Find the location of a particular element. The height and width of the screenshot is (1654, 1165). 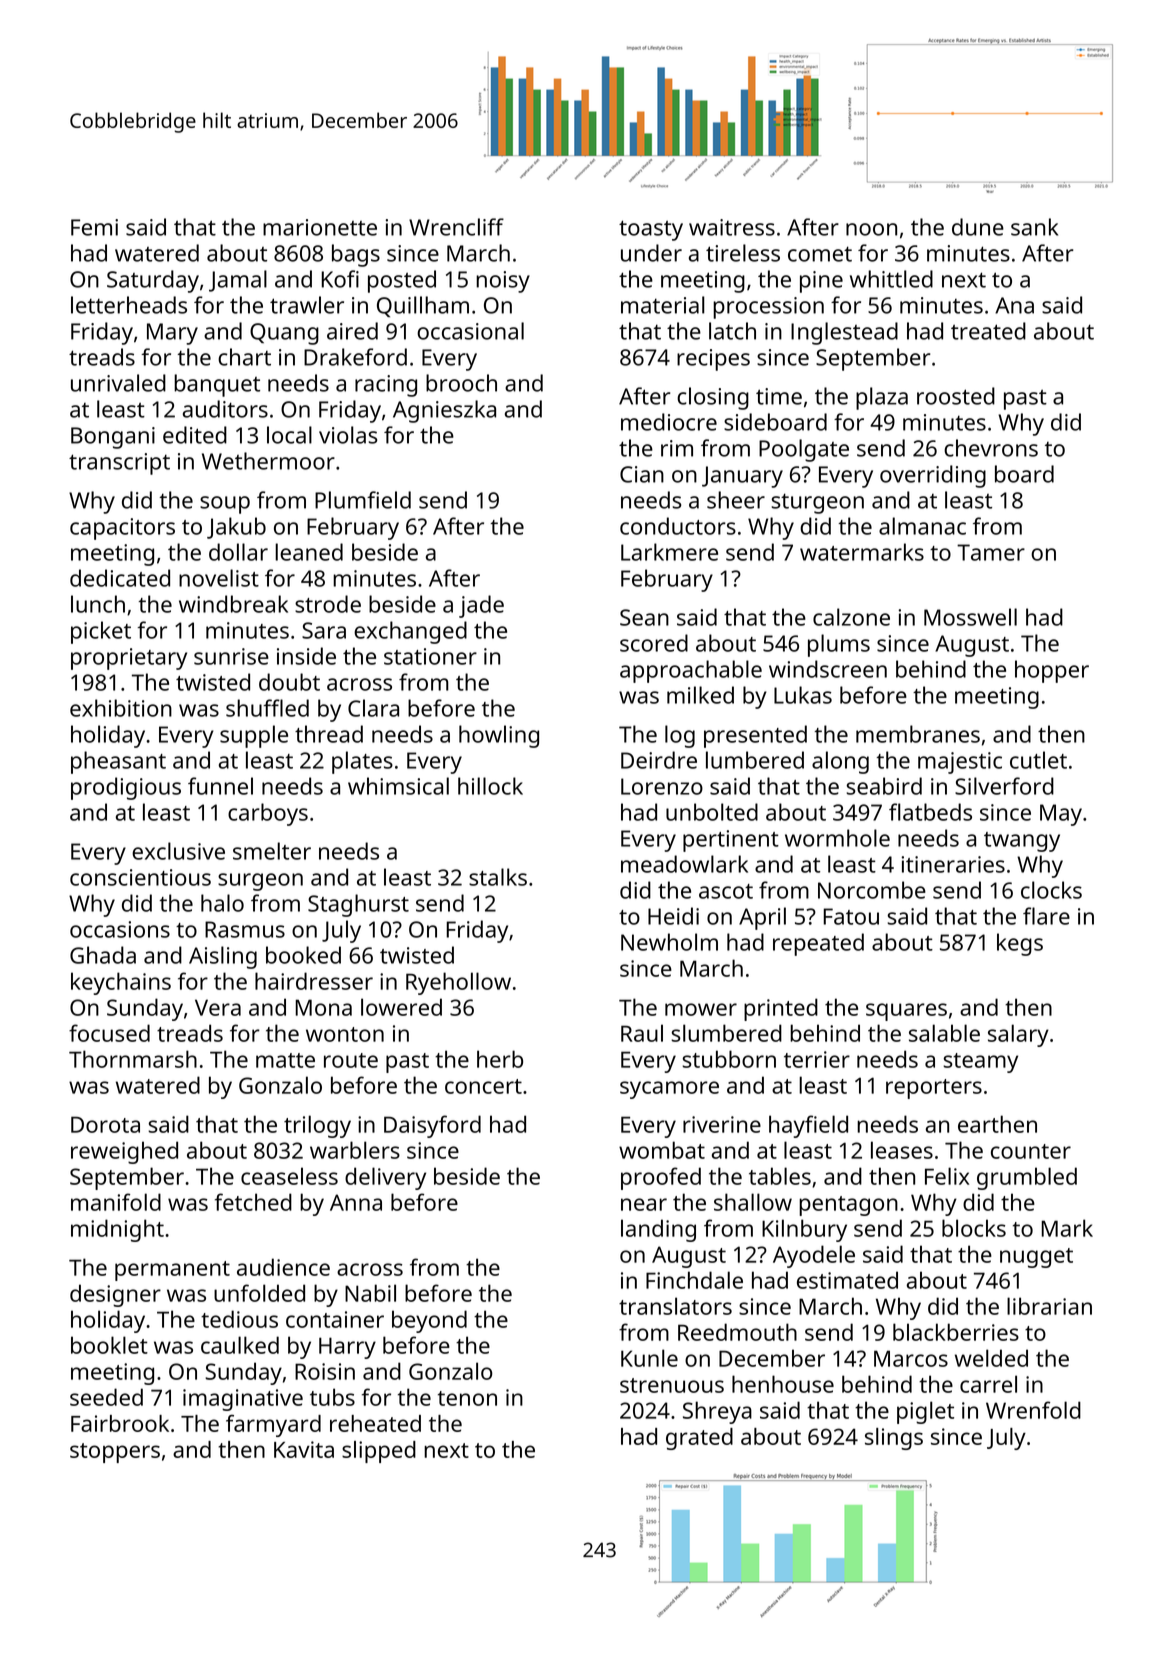

Tamer is located at coordinates (991, 552).
